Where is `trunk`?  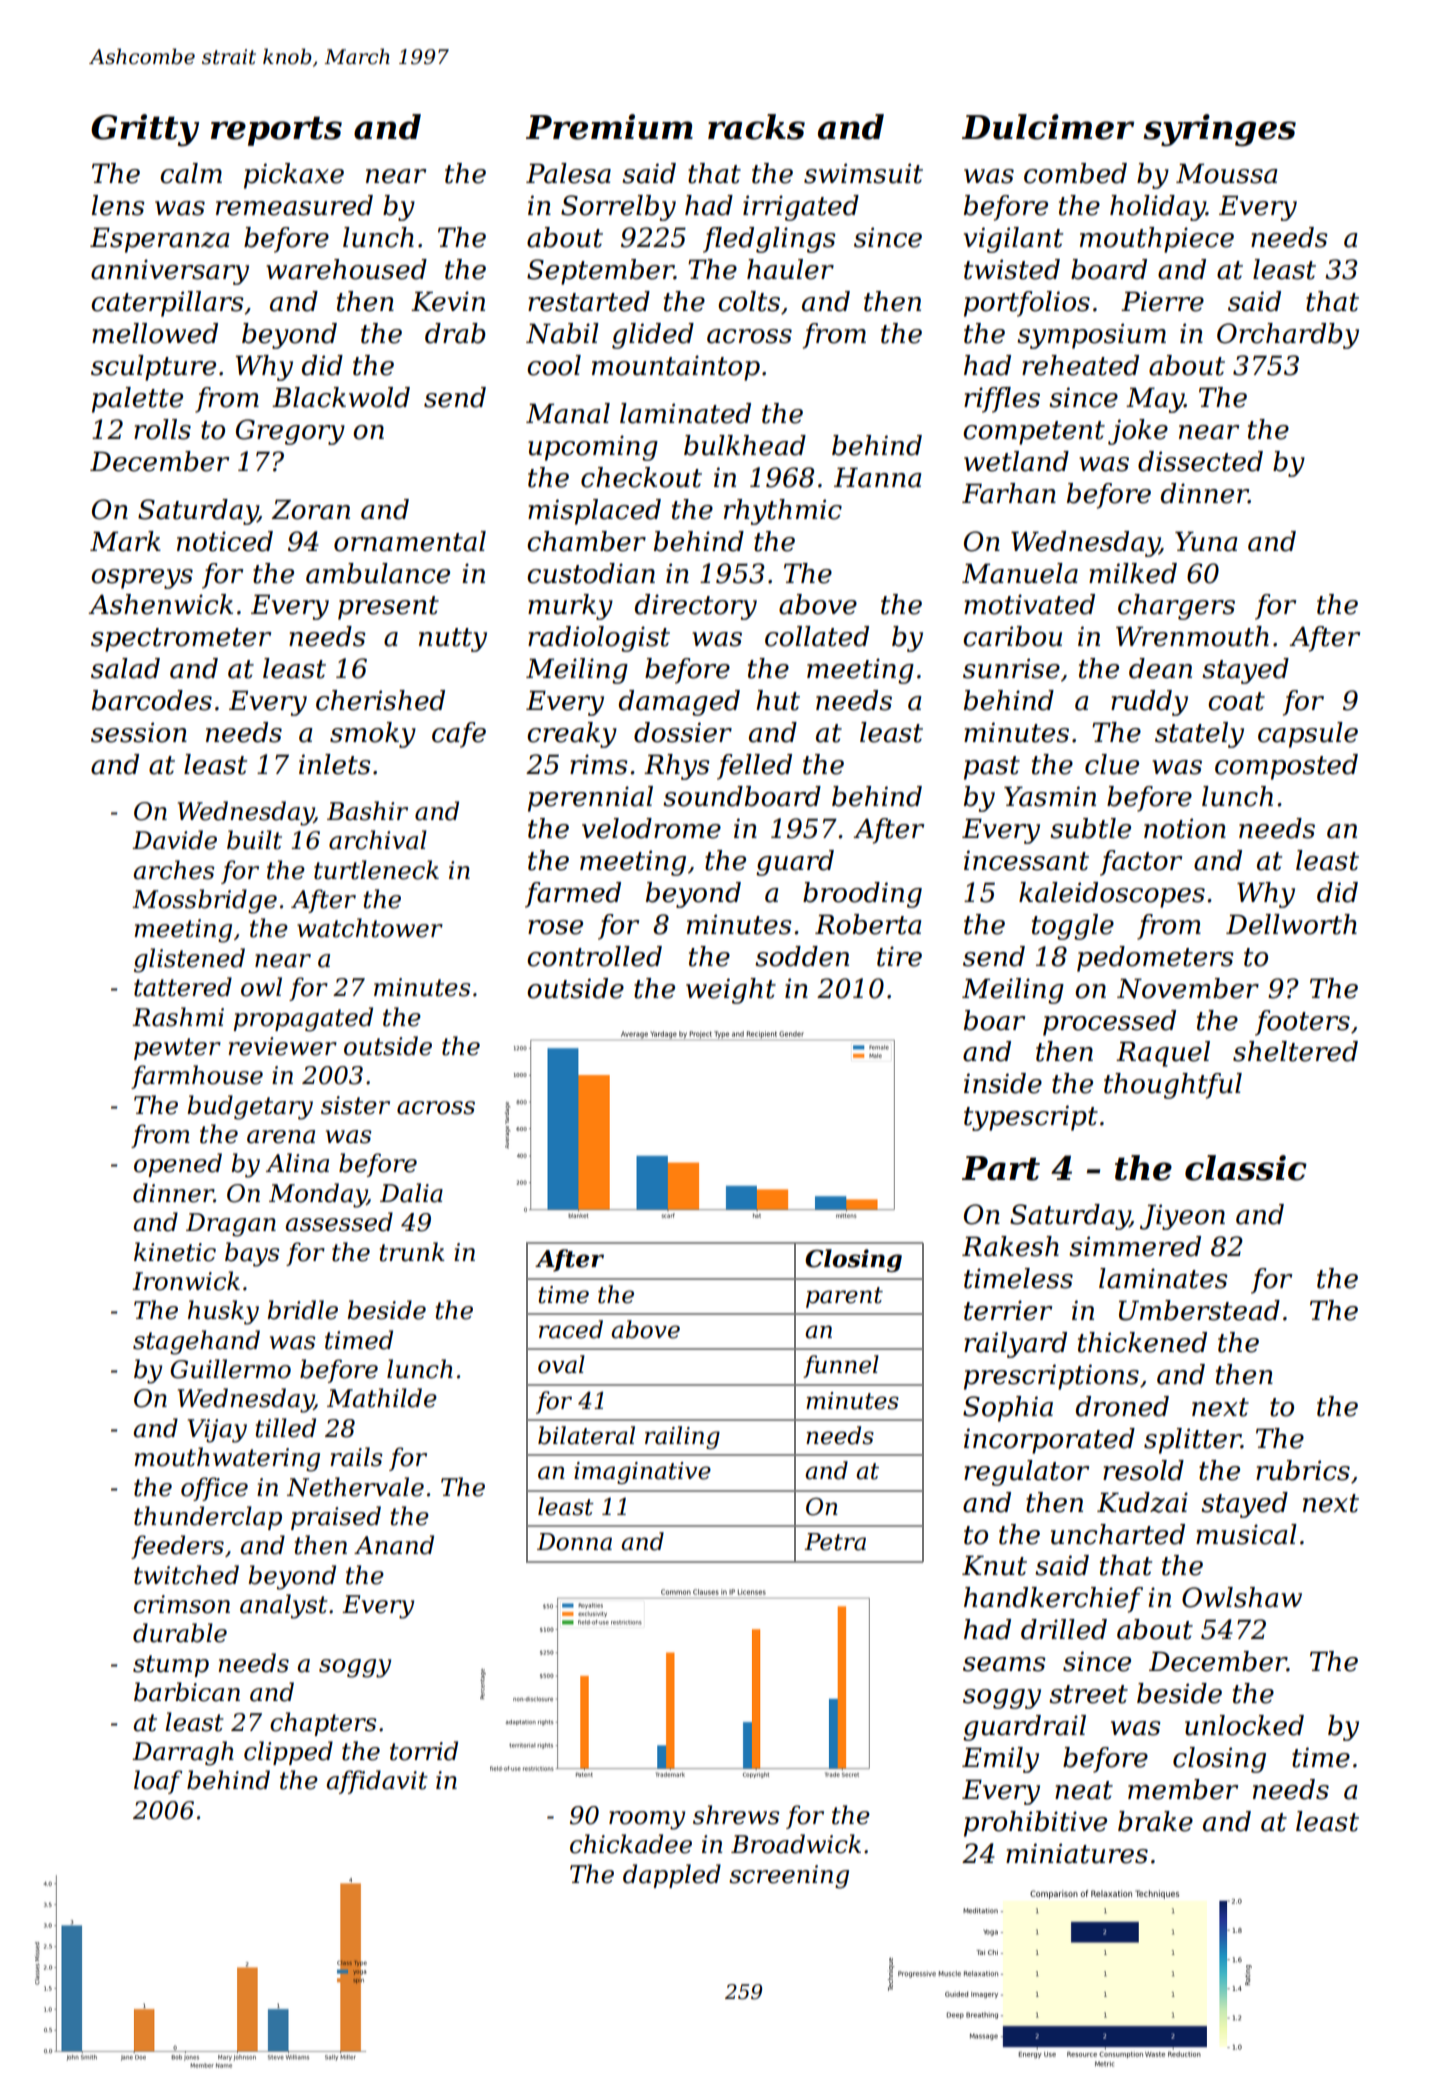 trunk is located at coordinates (412, 1252).
